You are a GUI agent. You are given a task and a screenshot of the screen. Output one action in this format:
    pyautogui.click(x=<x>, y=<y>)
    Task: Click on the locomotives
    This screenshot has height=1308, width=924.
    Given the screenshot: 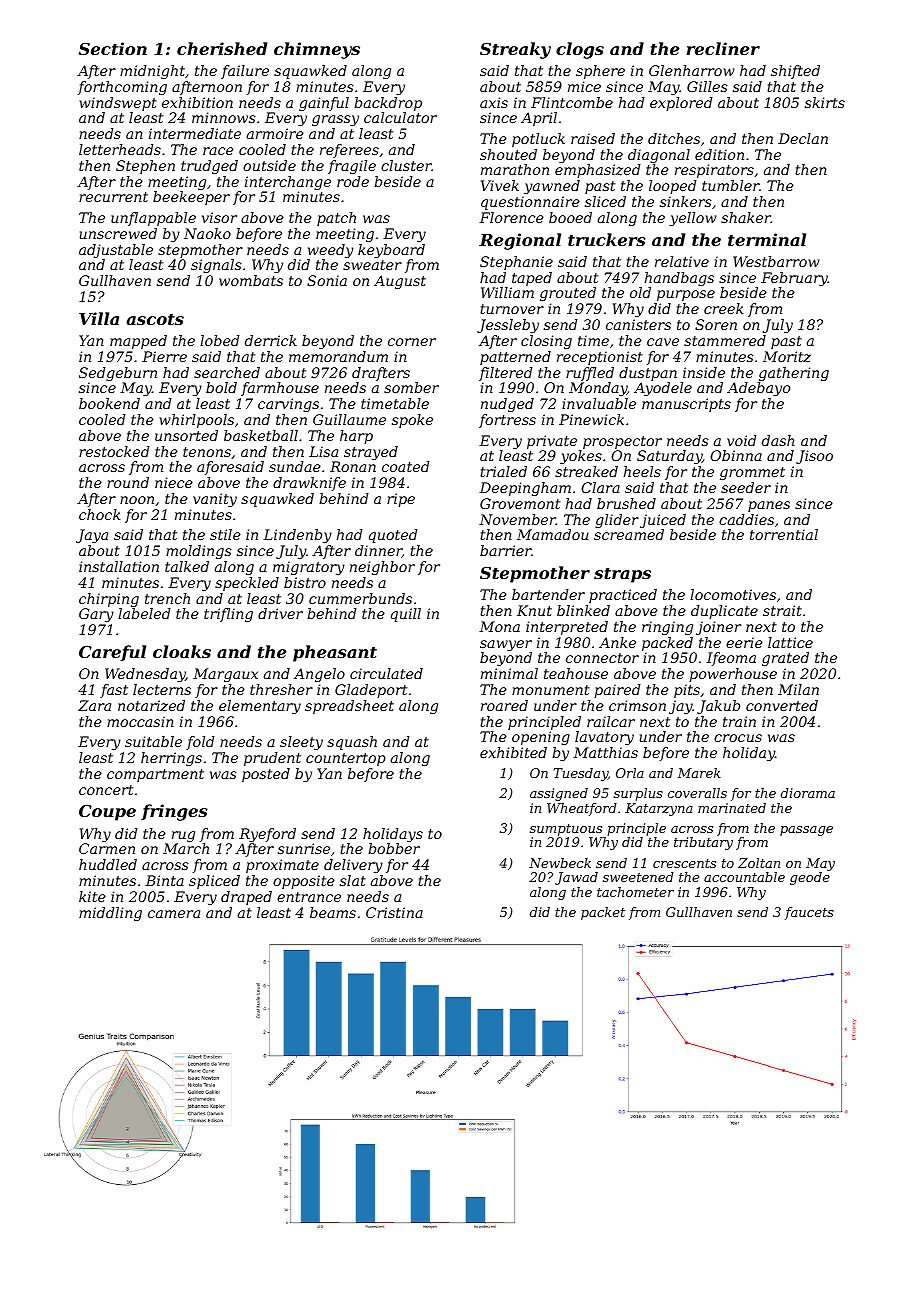 What is the action you would take?
    pyautogui.click(x=733, y=594)
